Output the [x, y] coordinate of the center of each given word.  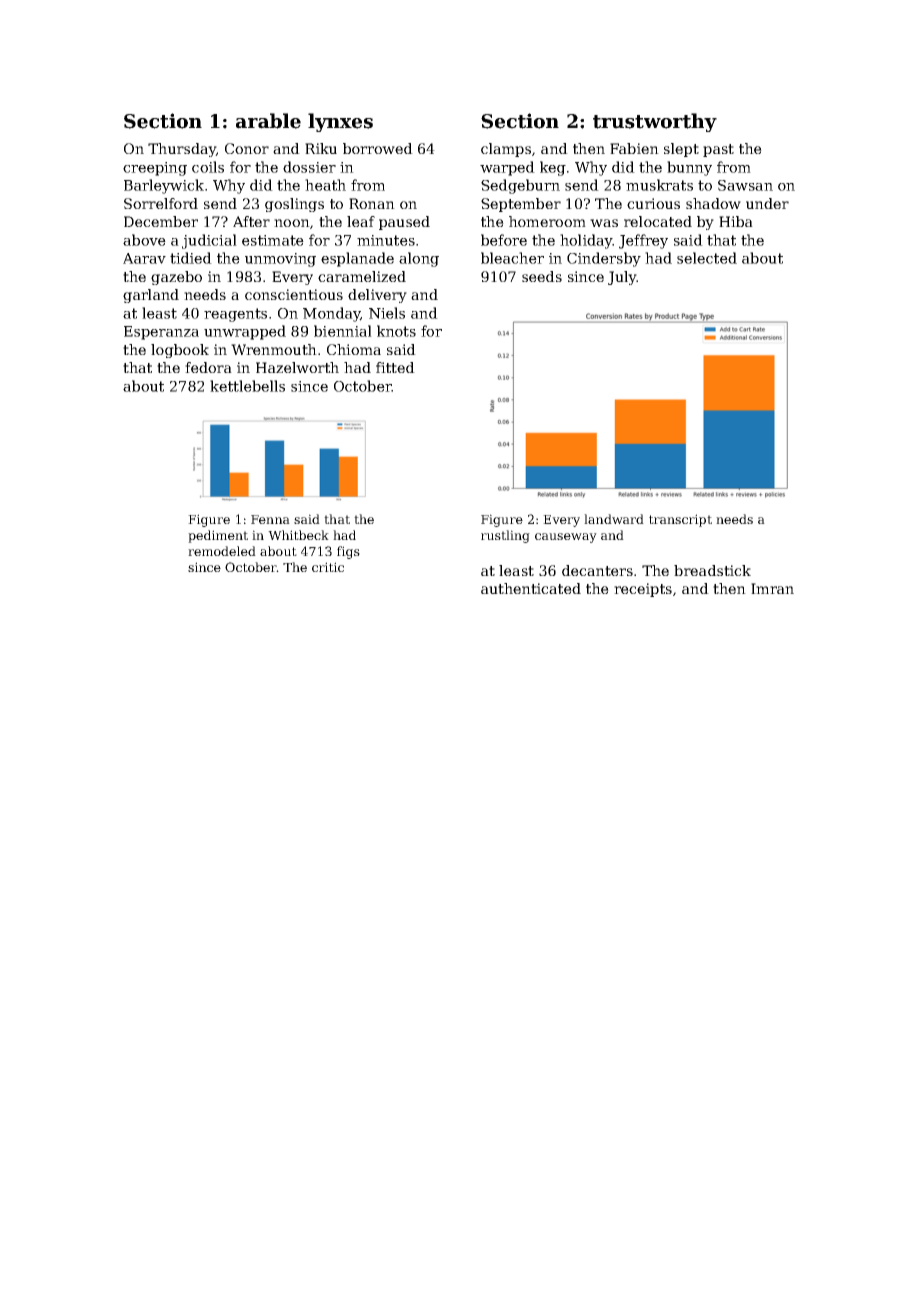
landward [614, 519]
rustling [505, 536]
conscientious [294, 294]
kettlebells [247, 386]
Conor [247, 148]
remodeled [222, 551]
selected [707, 258]
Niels [387, 313]
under [767, 203]
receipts [643, 590]
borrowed [378, 148]
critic [328, 567]
